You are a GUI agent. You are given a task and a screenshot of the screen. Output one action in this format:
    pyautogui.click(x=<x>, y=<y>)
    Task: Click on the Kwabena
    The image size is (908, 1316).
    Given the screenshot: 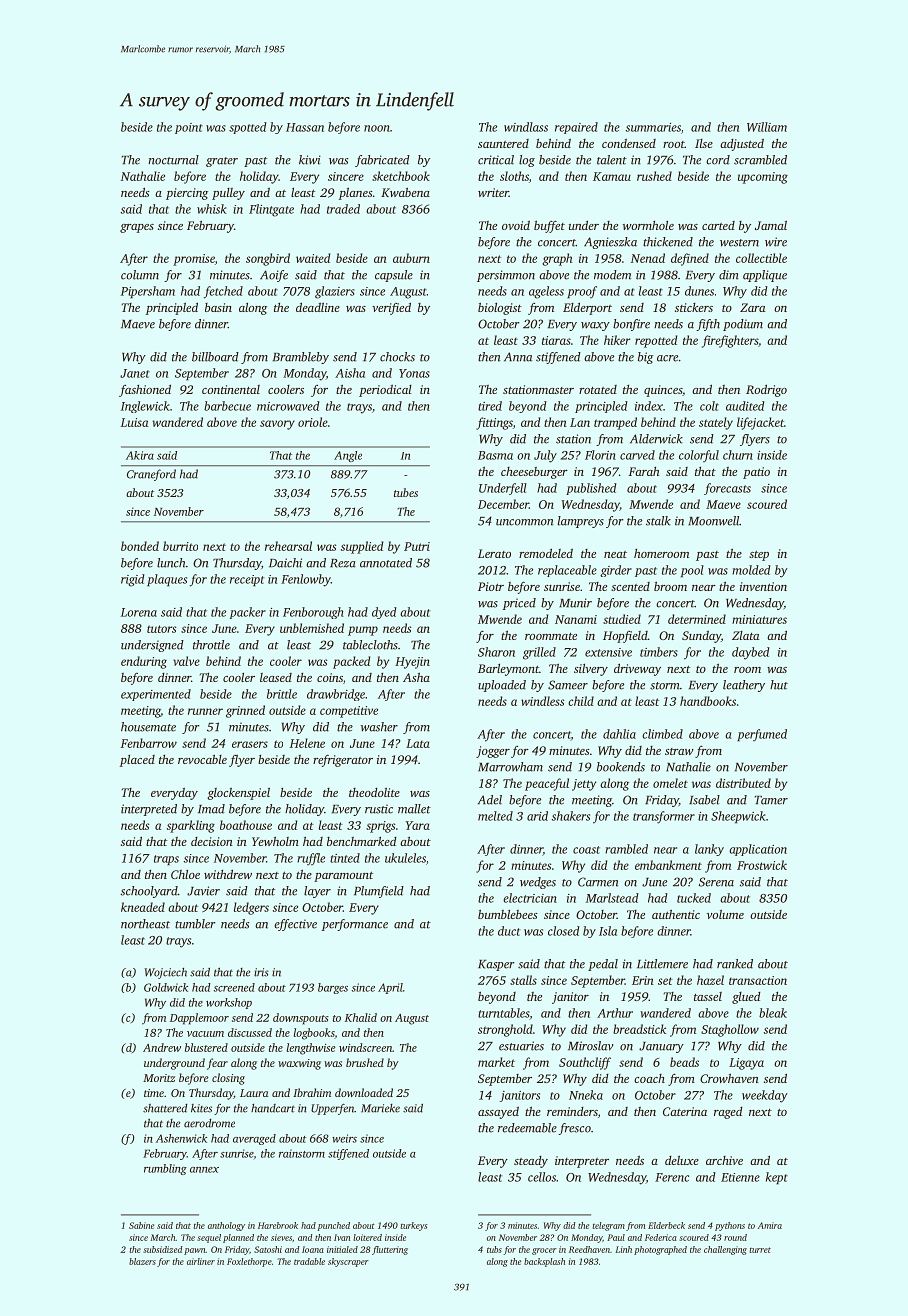 What is the action you would take?
    pyautogui.click(x=405, y=192)
